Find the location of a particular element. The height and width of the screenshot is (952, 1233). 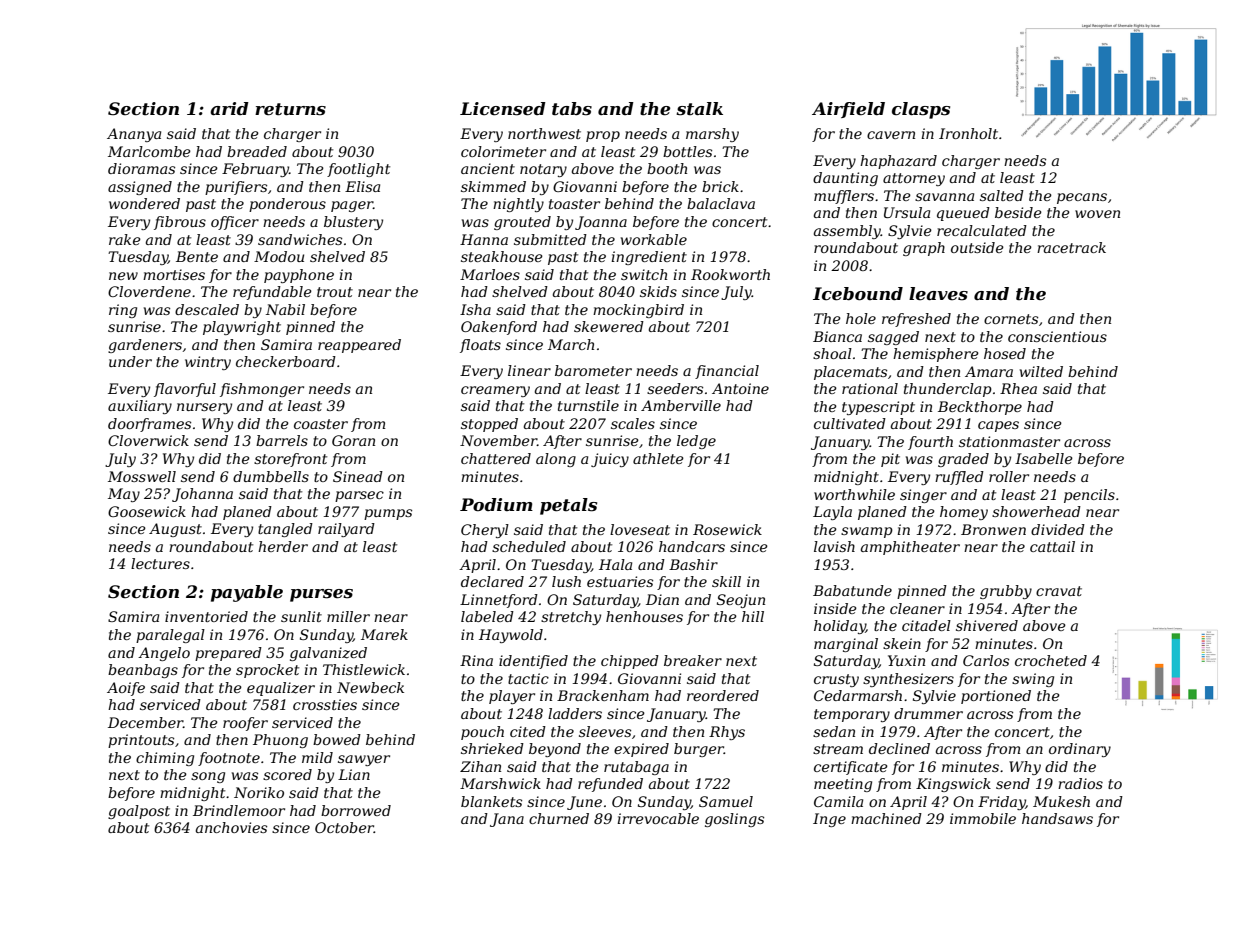

returns is located at coordinates (290, 109).
